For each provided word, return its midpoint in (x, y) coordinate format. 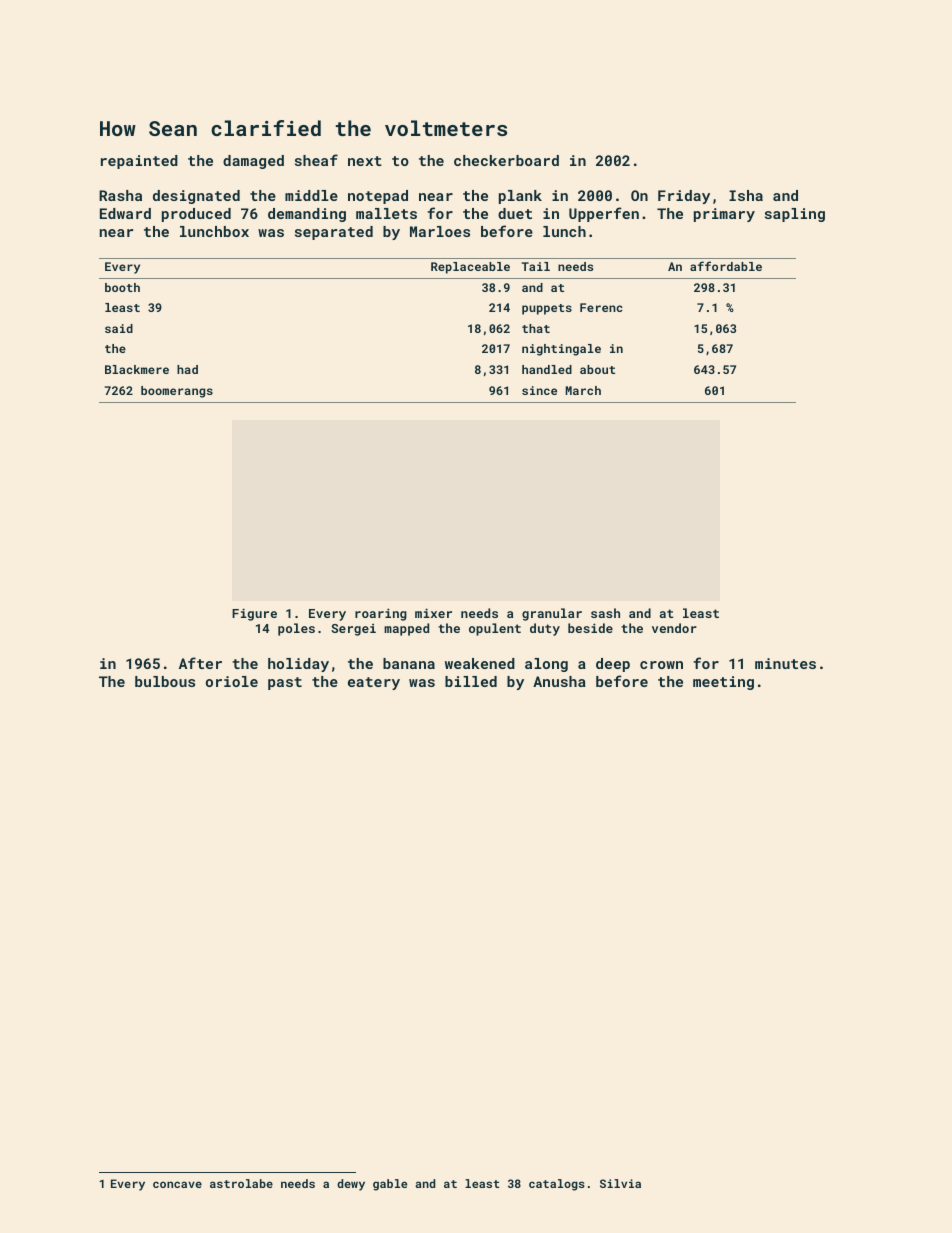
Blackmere (137, 369)
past (285, 683)
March (583, 390)
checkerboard (506, 160)
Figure (254, 614)
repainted (139, 162)
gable (390, 1185)
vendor (674, 628)
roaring (381, 614)
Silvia (620, 1183)
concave (177, 1184)
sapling (795, 215)
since (539, 390)
